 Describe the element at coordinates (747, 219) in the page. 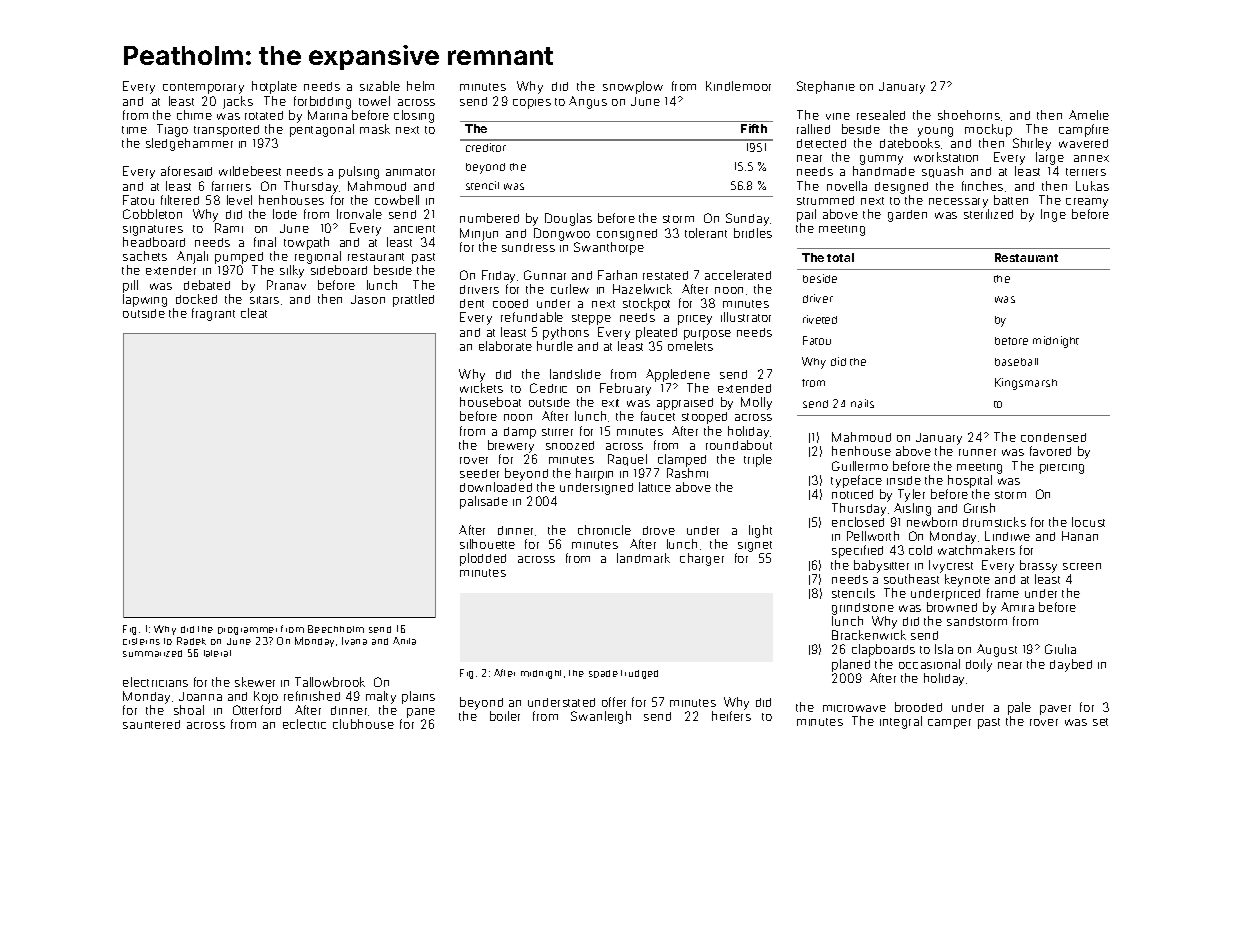

I see `Sunday` at that location.
